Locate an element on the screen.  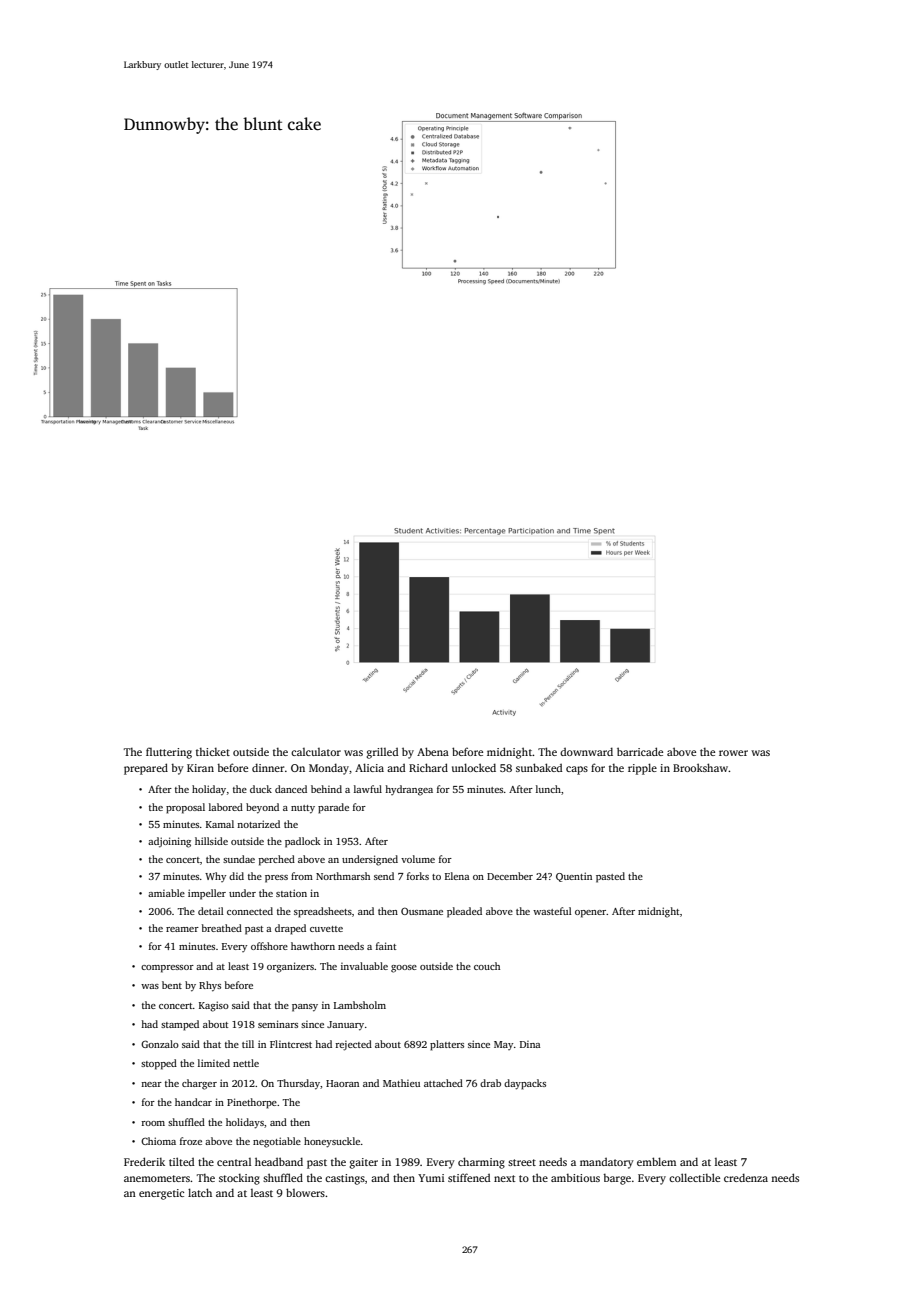
opener is located at coordinates (591, 914).
